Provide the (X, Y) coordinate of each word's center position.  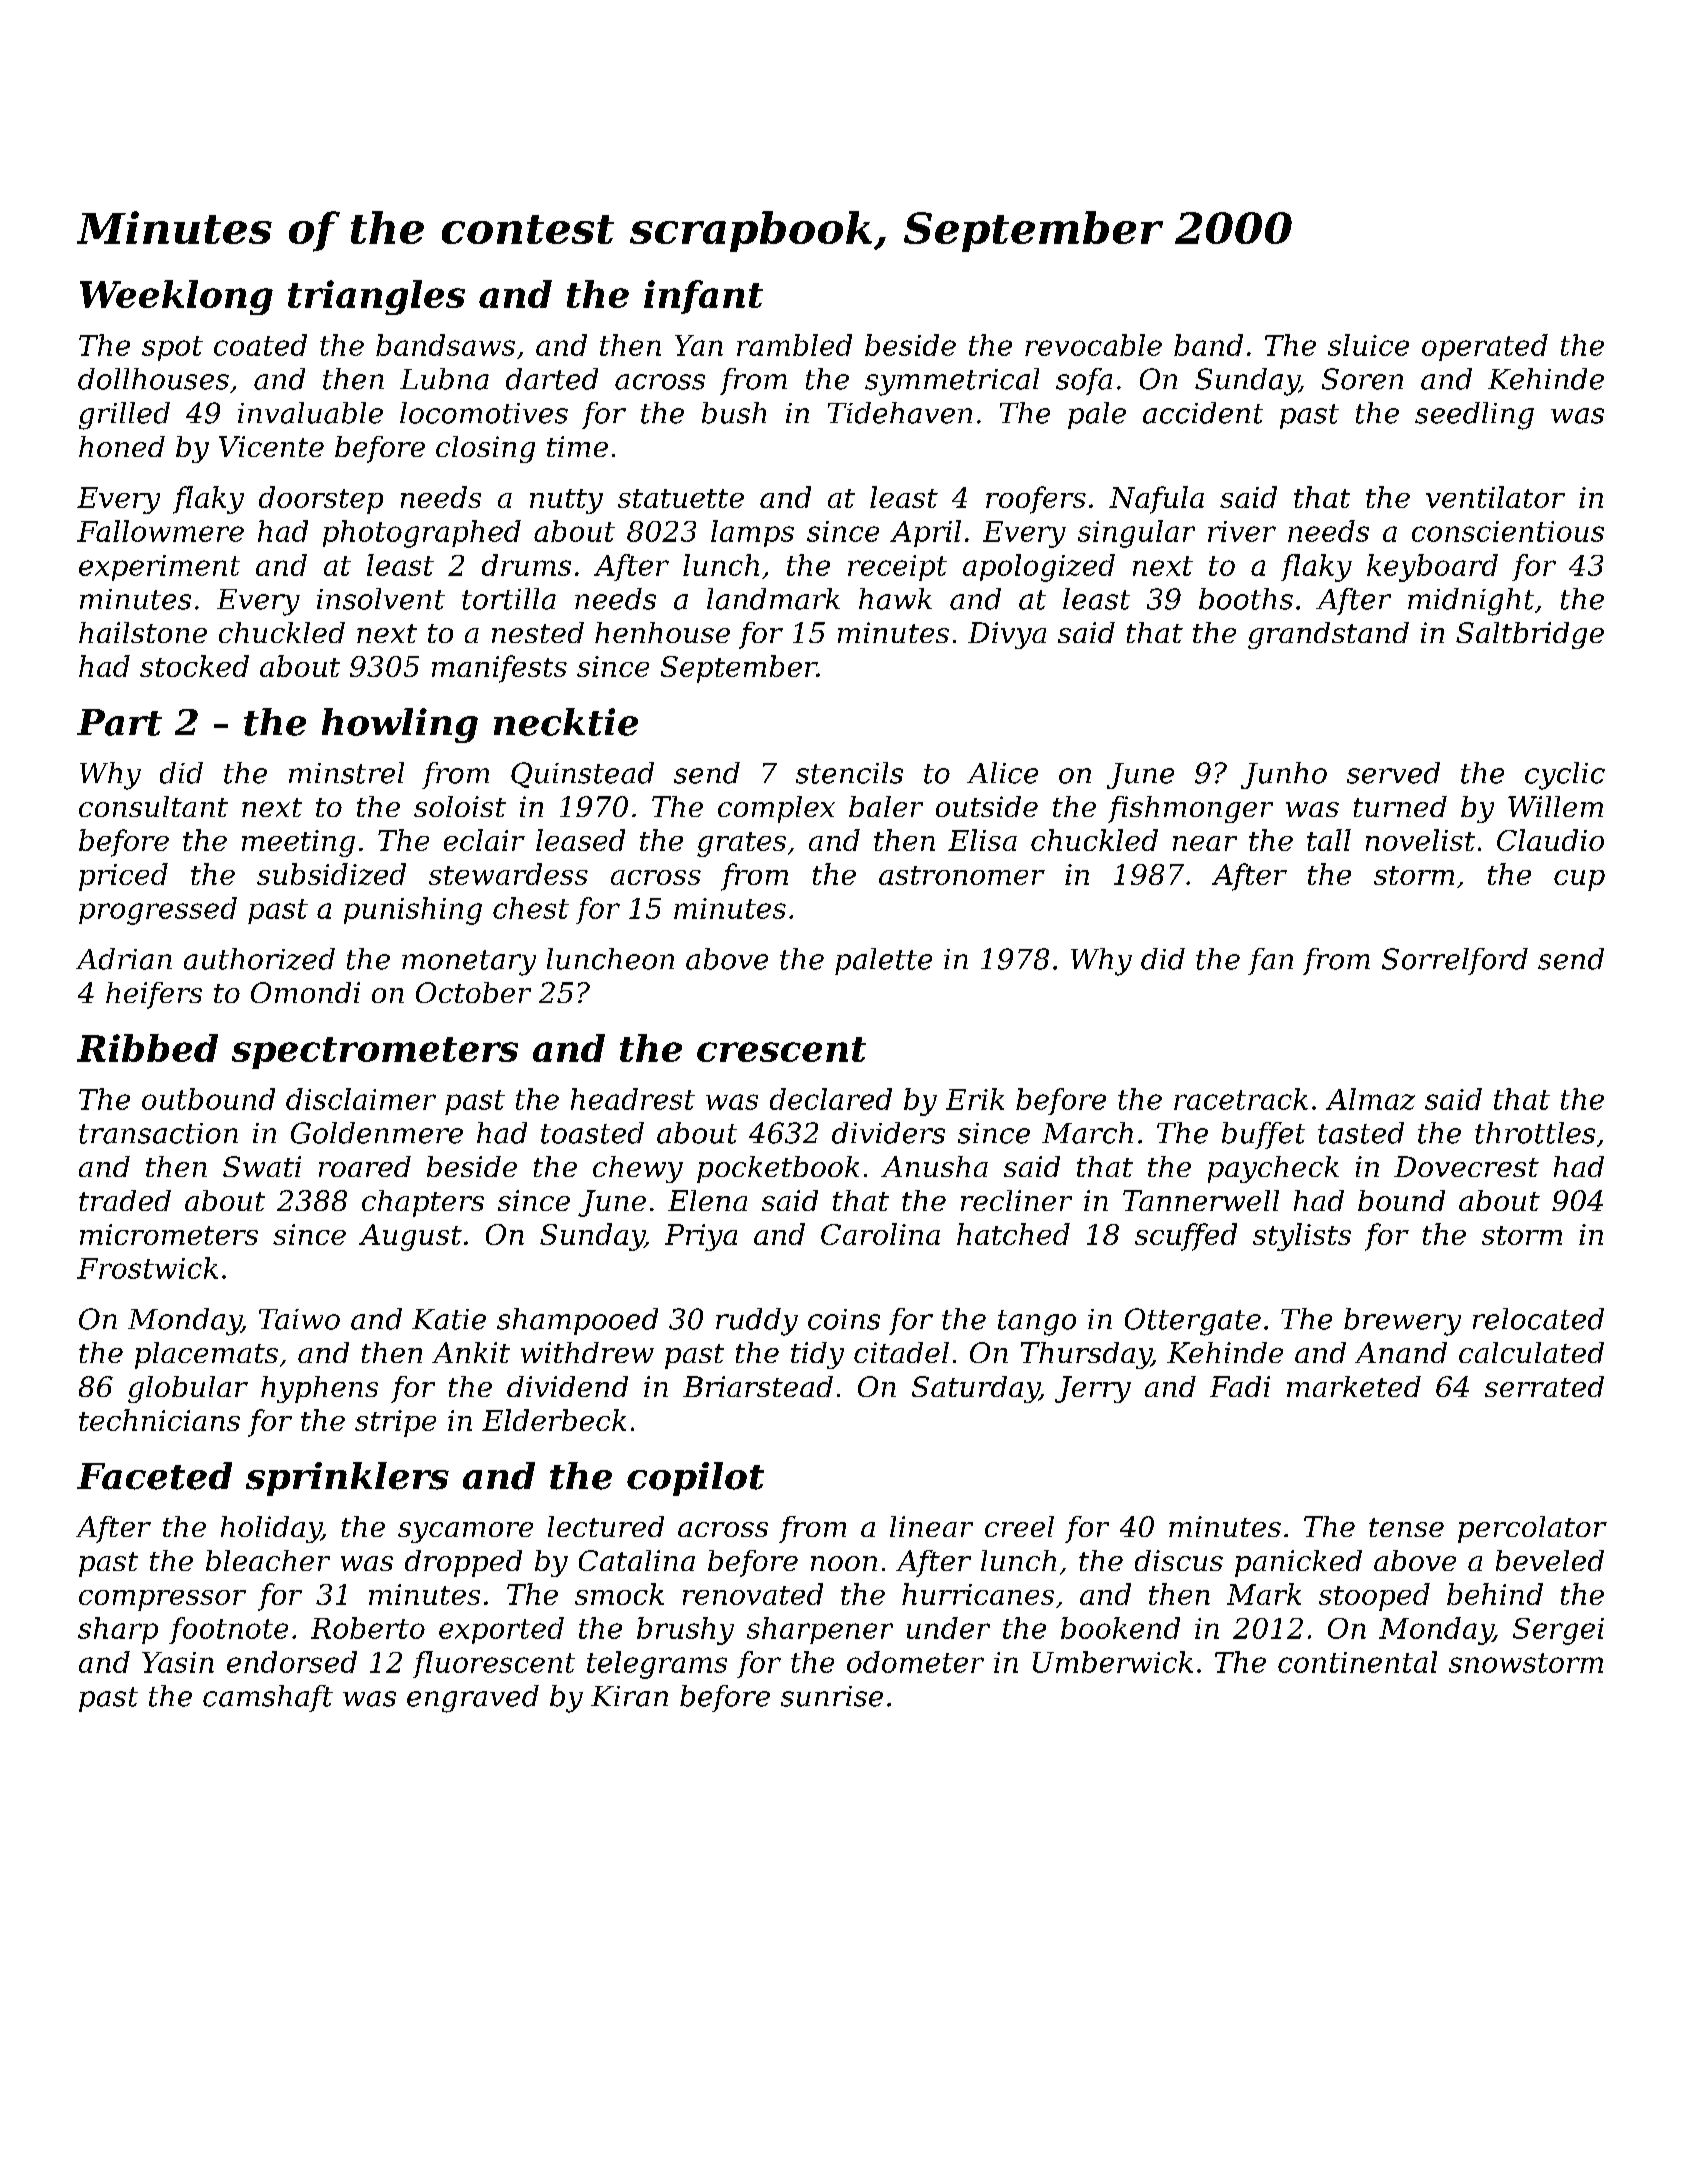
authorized (259, 959)
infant (703, 297)
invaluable (310, 413)
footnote (228, 1630)
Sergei (1558, 1631)
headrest (633, 1099)
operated (1485, 347)
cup (1579, 880)
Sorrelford (1455, 961)
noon (844, 1563)
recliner (1016, 1200)
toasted (592, 1133)
